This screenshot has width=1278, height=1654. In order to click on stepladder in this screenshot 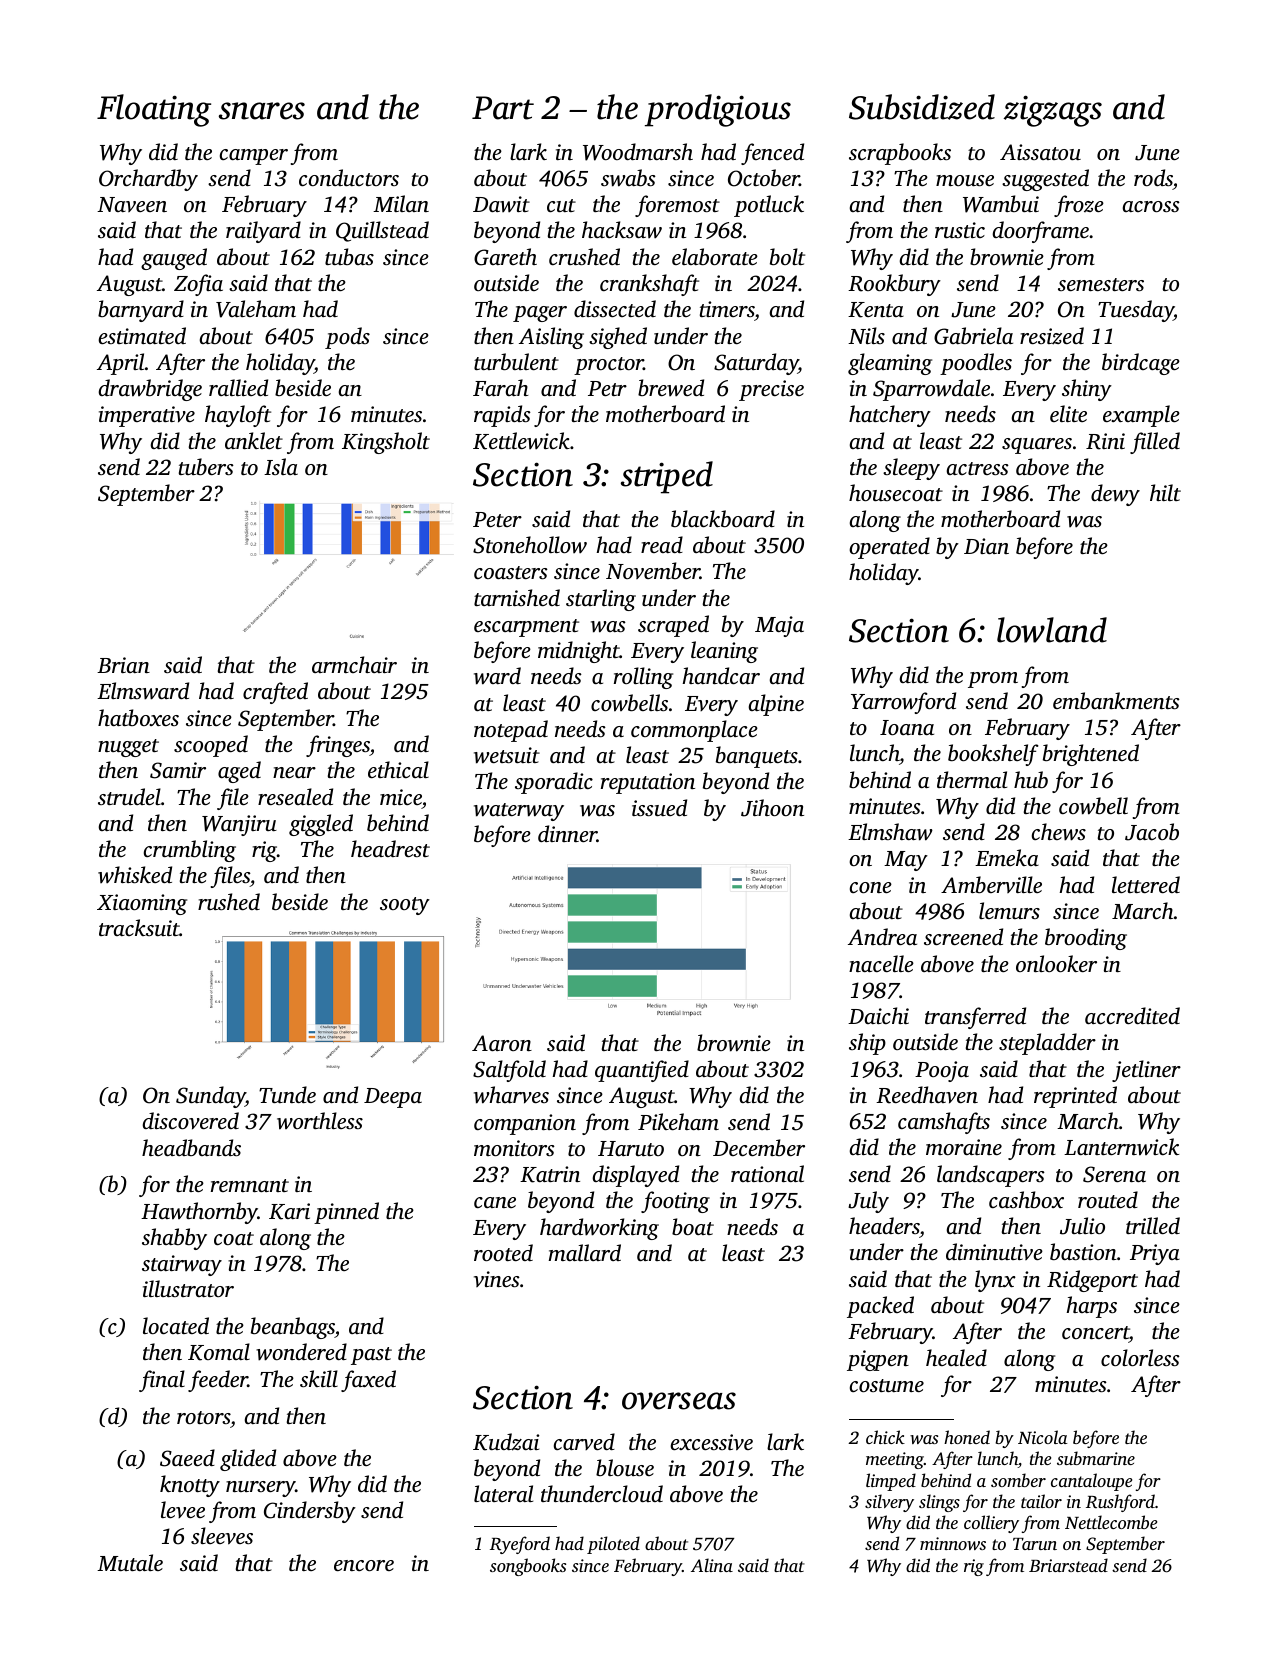, I will do `click(1047, 1044)`.
